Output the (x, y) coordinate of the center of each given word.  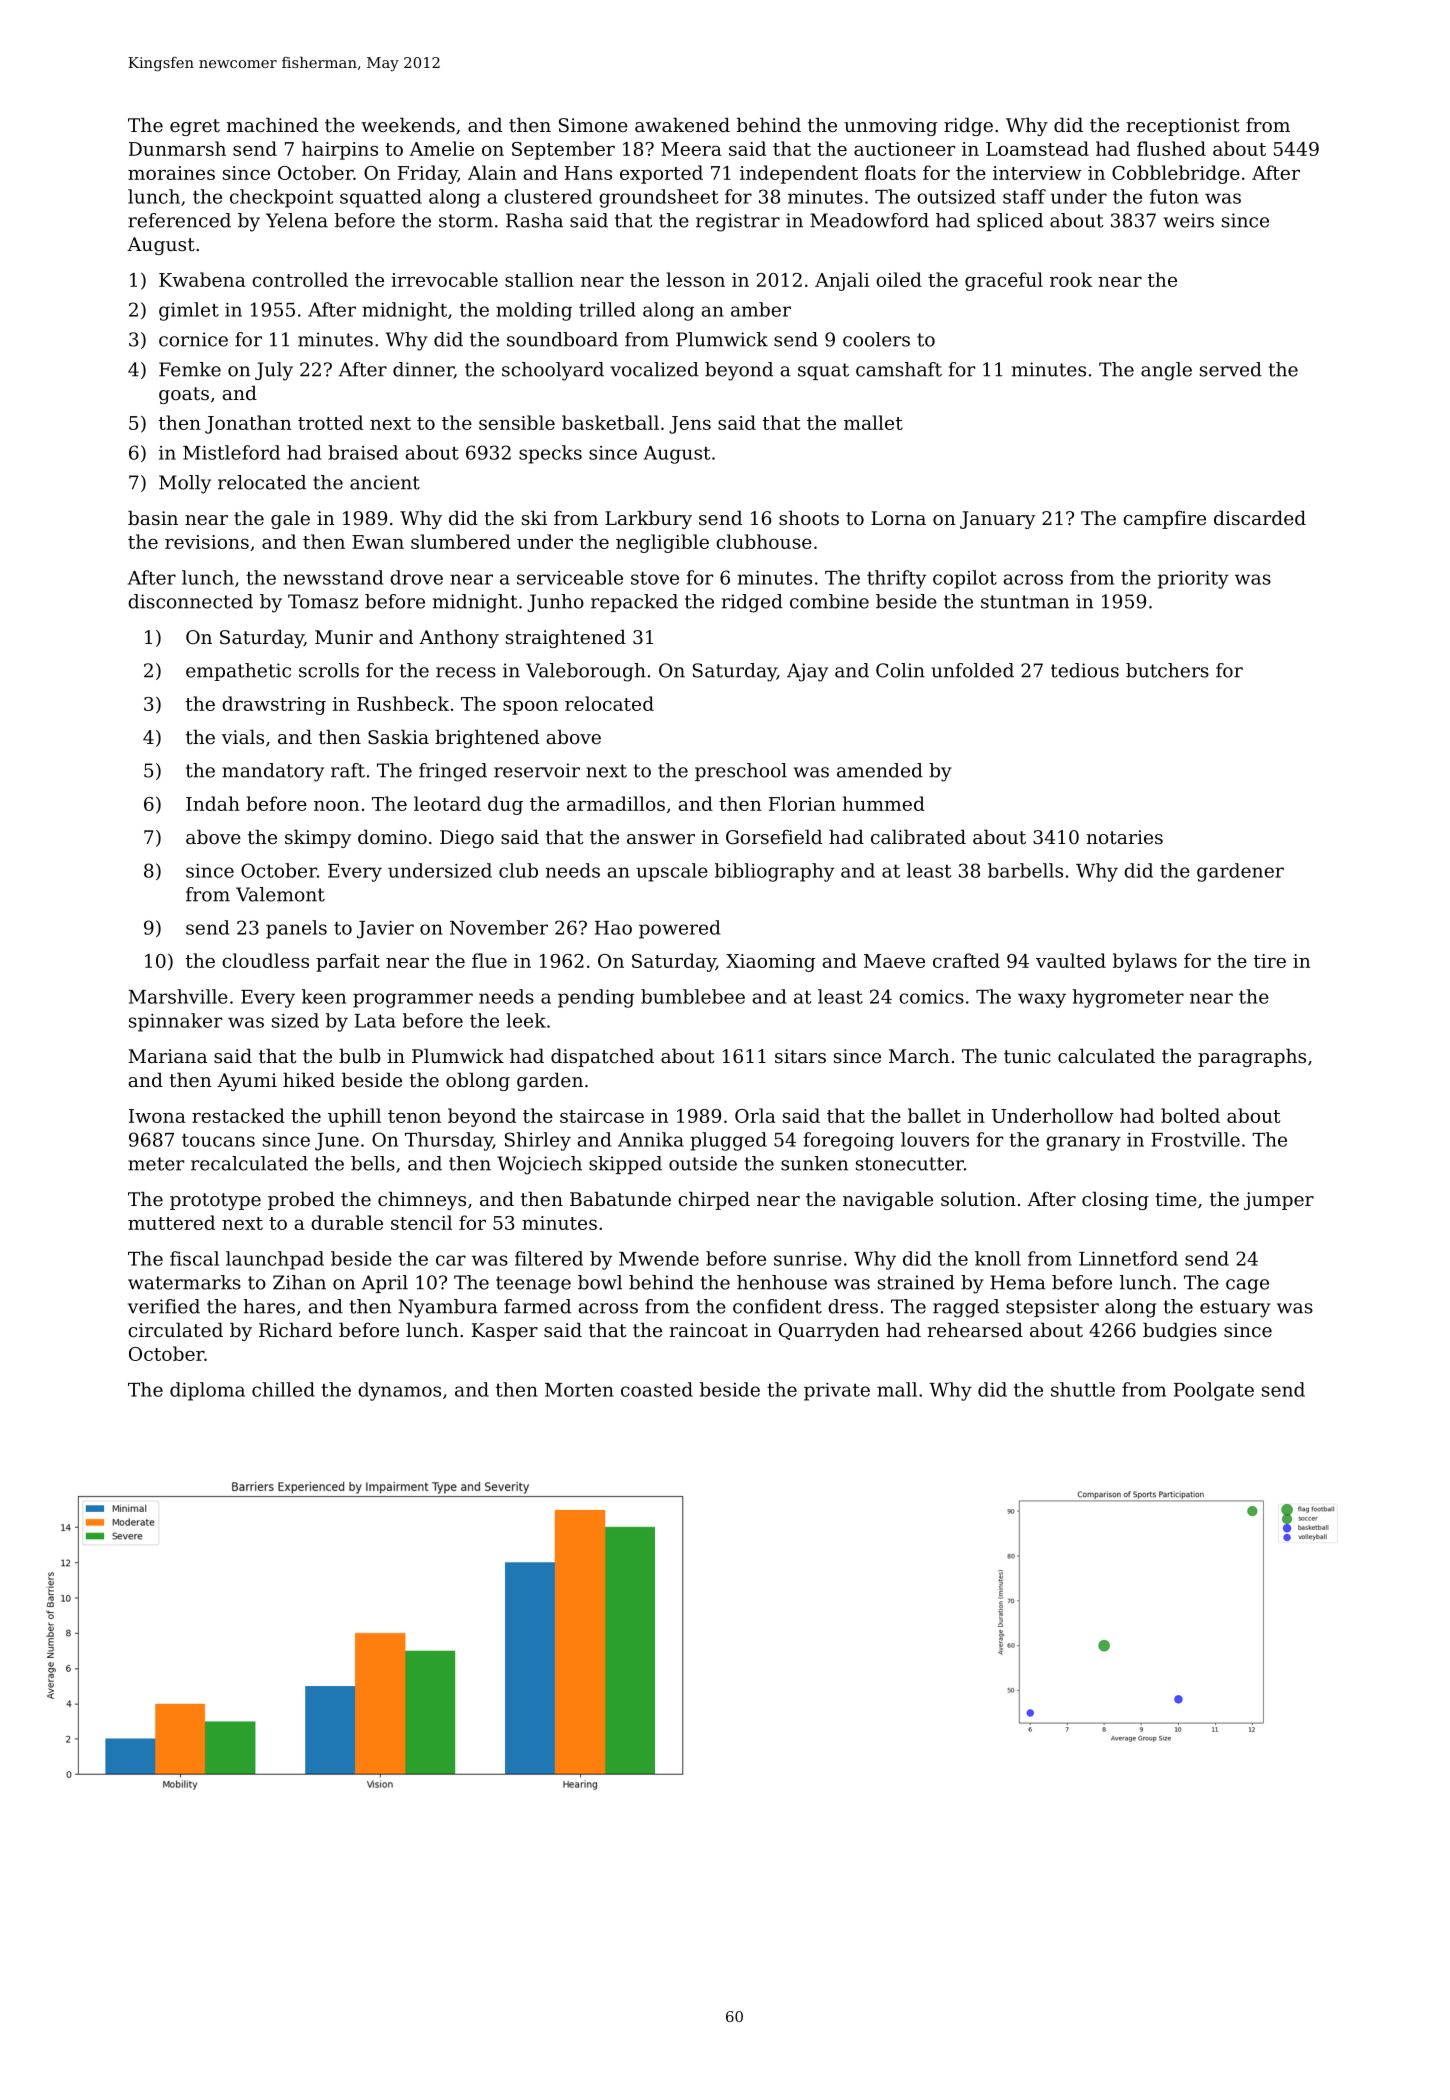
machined (272, 124)
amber (761, 309)
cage (1247, 1286)
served (1231, 369)
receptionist (1183, 127)
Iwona (157, 1116)
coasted (657, 1389)
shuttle (1083, 1389)
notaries (1125, 837)
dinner (423, 370)
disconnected (190, 601)
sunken (814, 1163)
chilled (283, 1389)
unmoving (890, 127)
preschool (741, 772)
